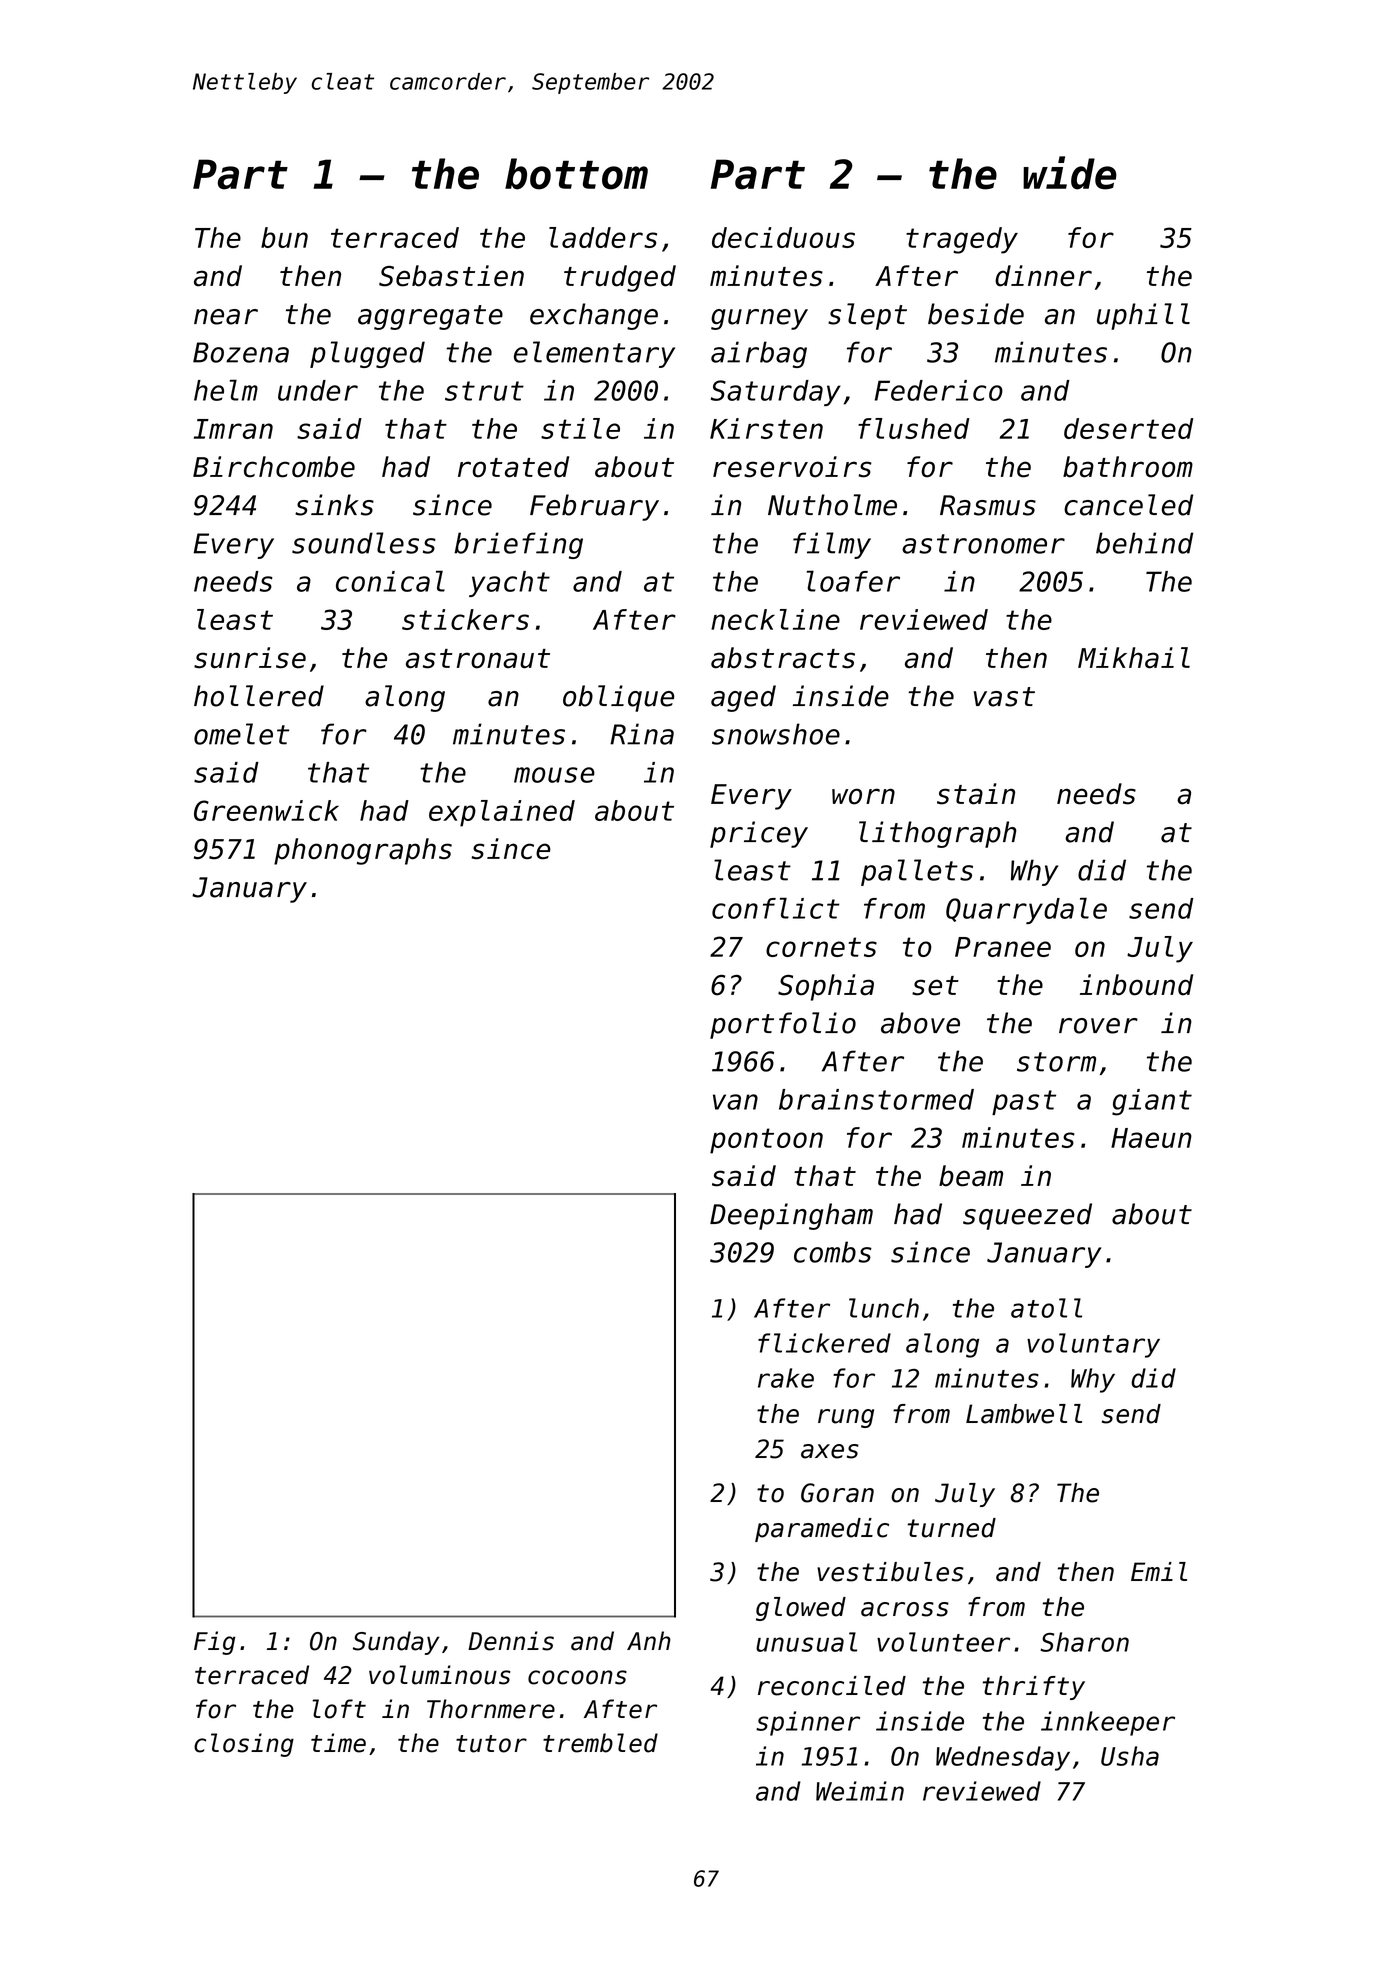 This page has height=1969, width=1386. Describe the element at coordinates (396, 1643) in the page. I see `Sunday` at that location.
